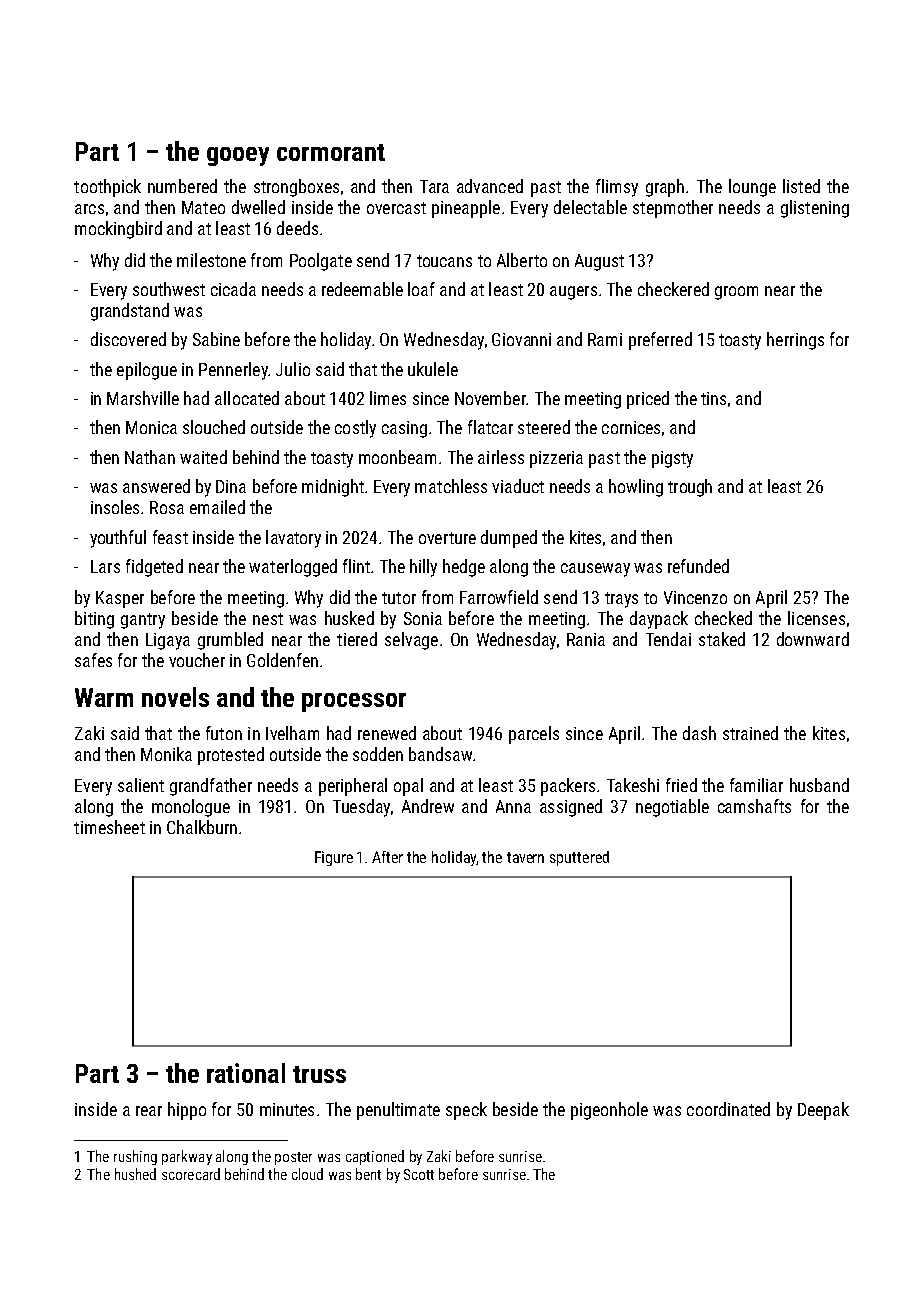 This page has width=924, height=1314. I want to click on gooey, so click(238, 156).
